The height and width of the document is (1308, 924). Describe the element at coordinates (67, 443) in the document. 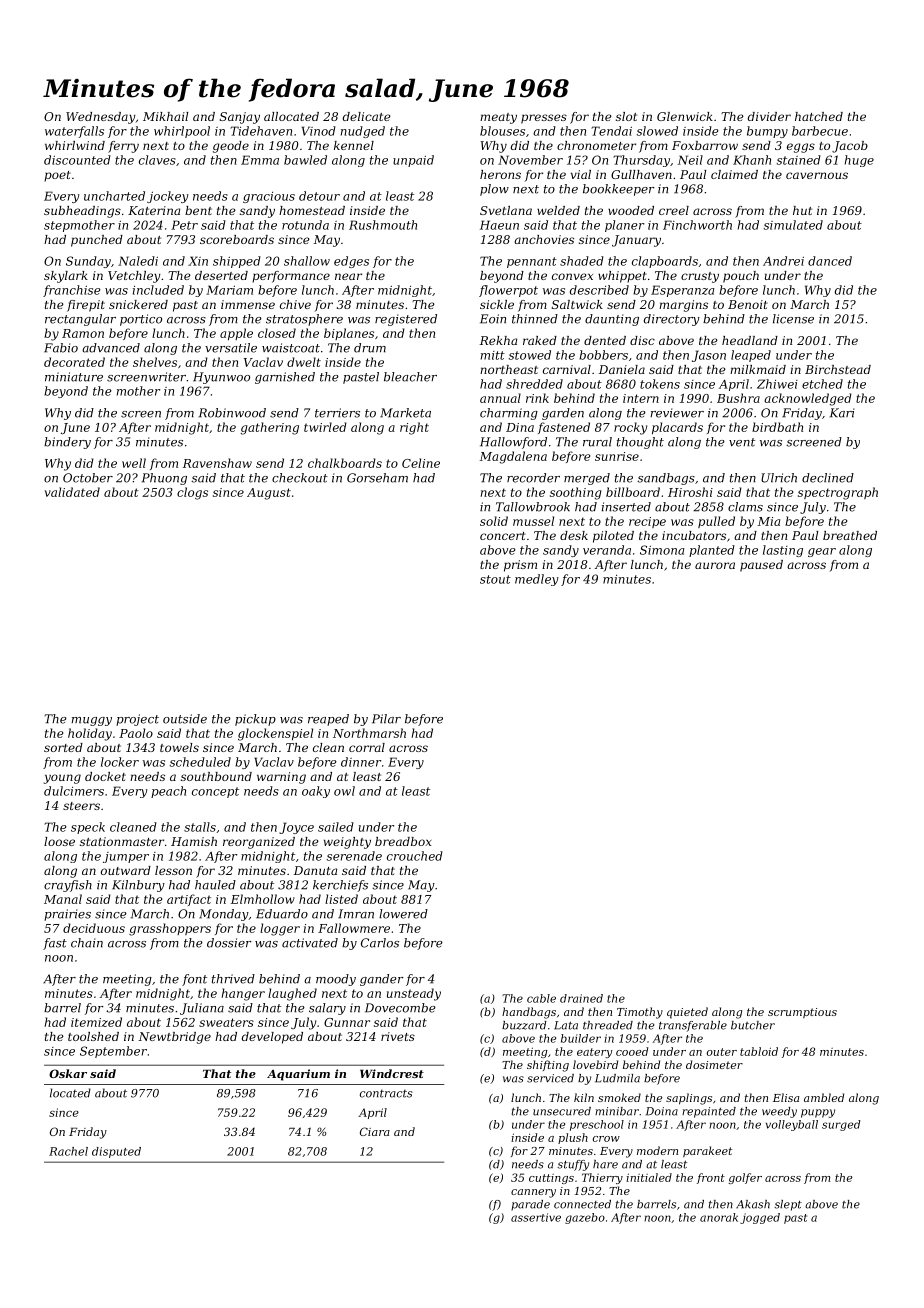

I see `bindery` at that location.
